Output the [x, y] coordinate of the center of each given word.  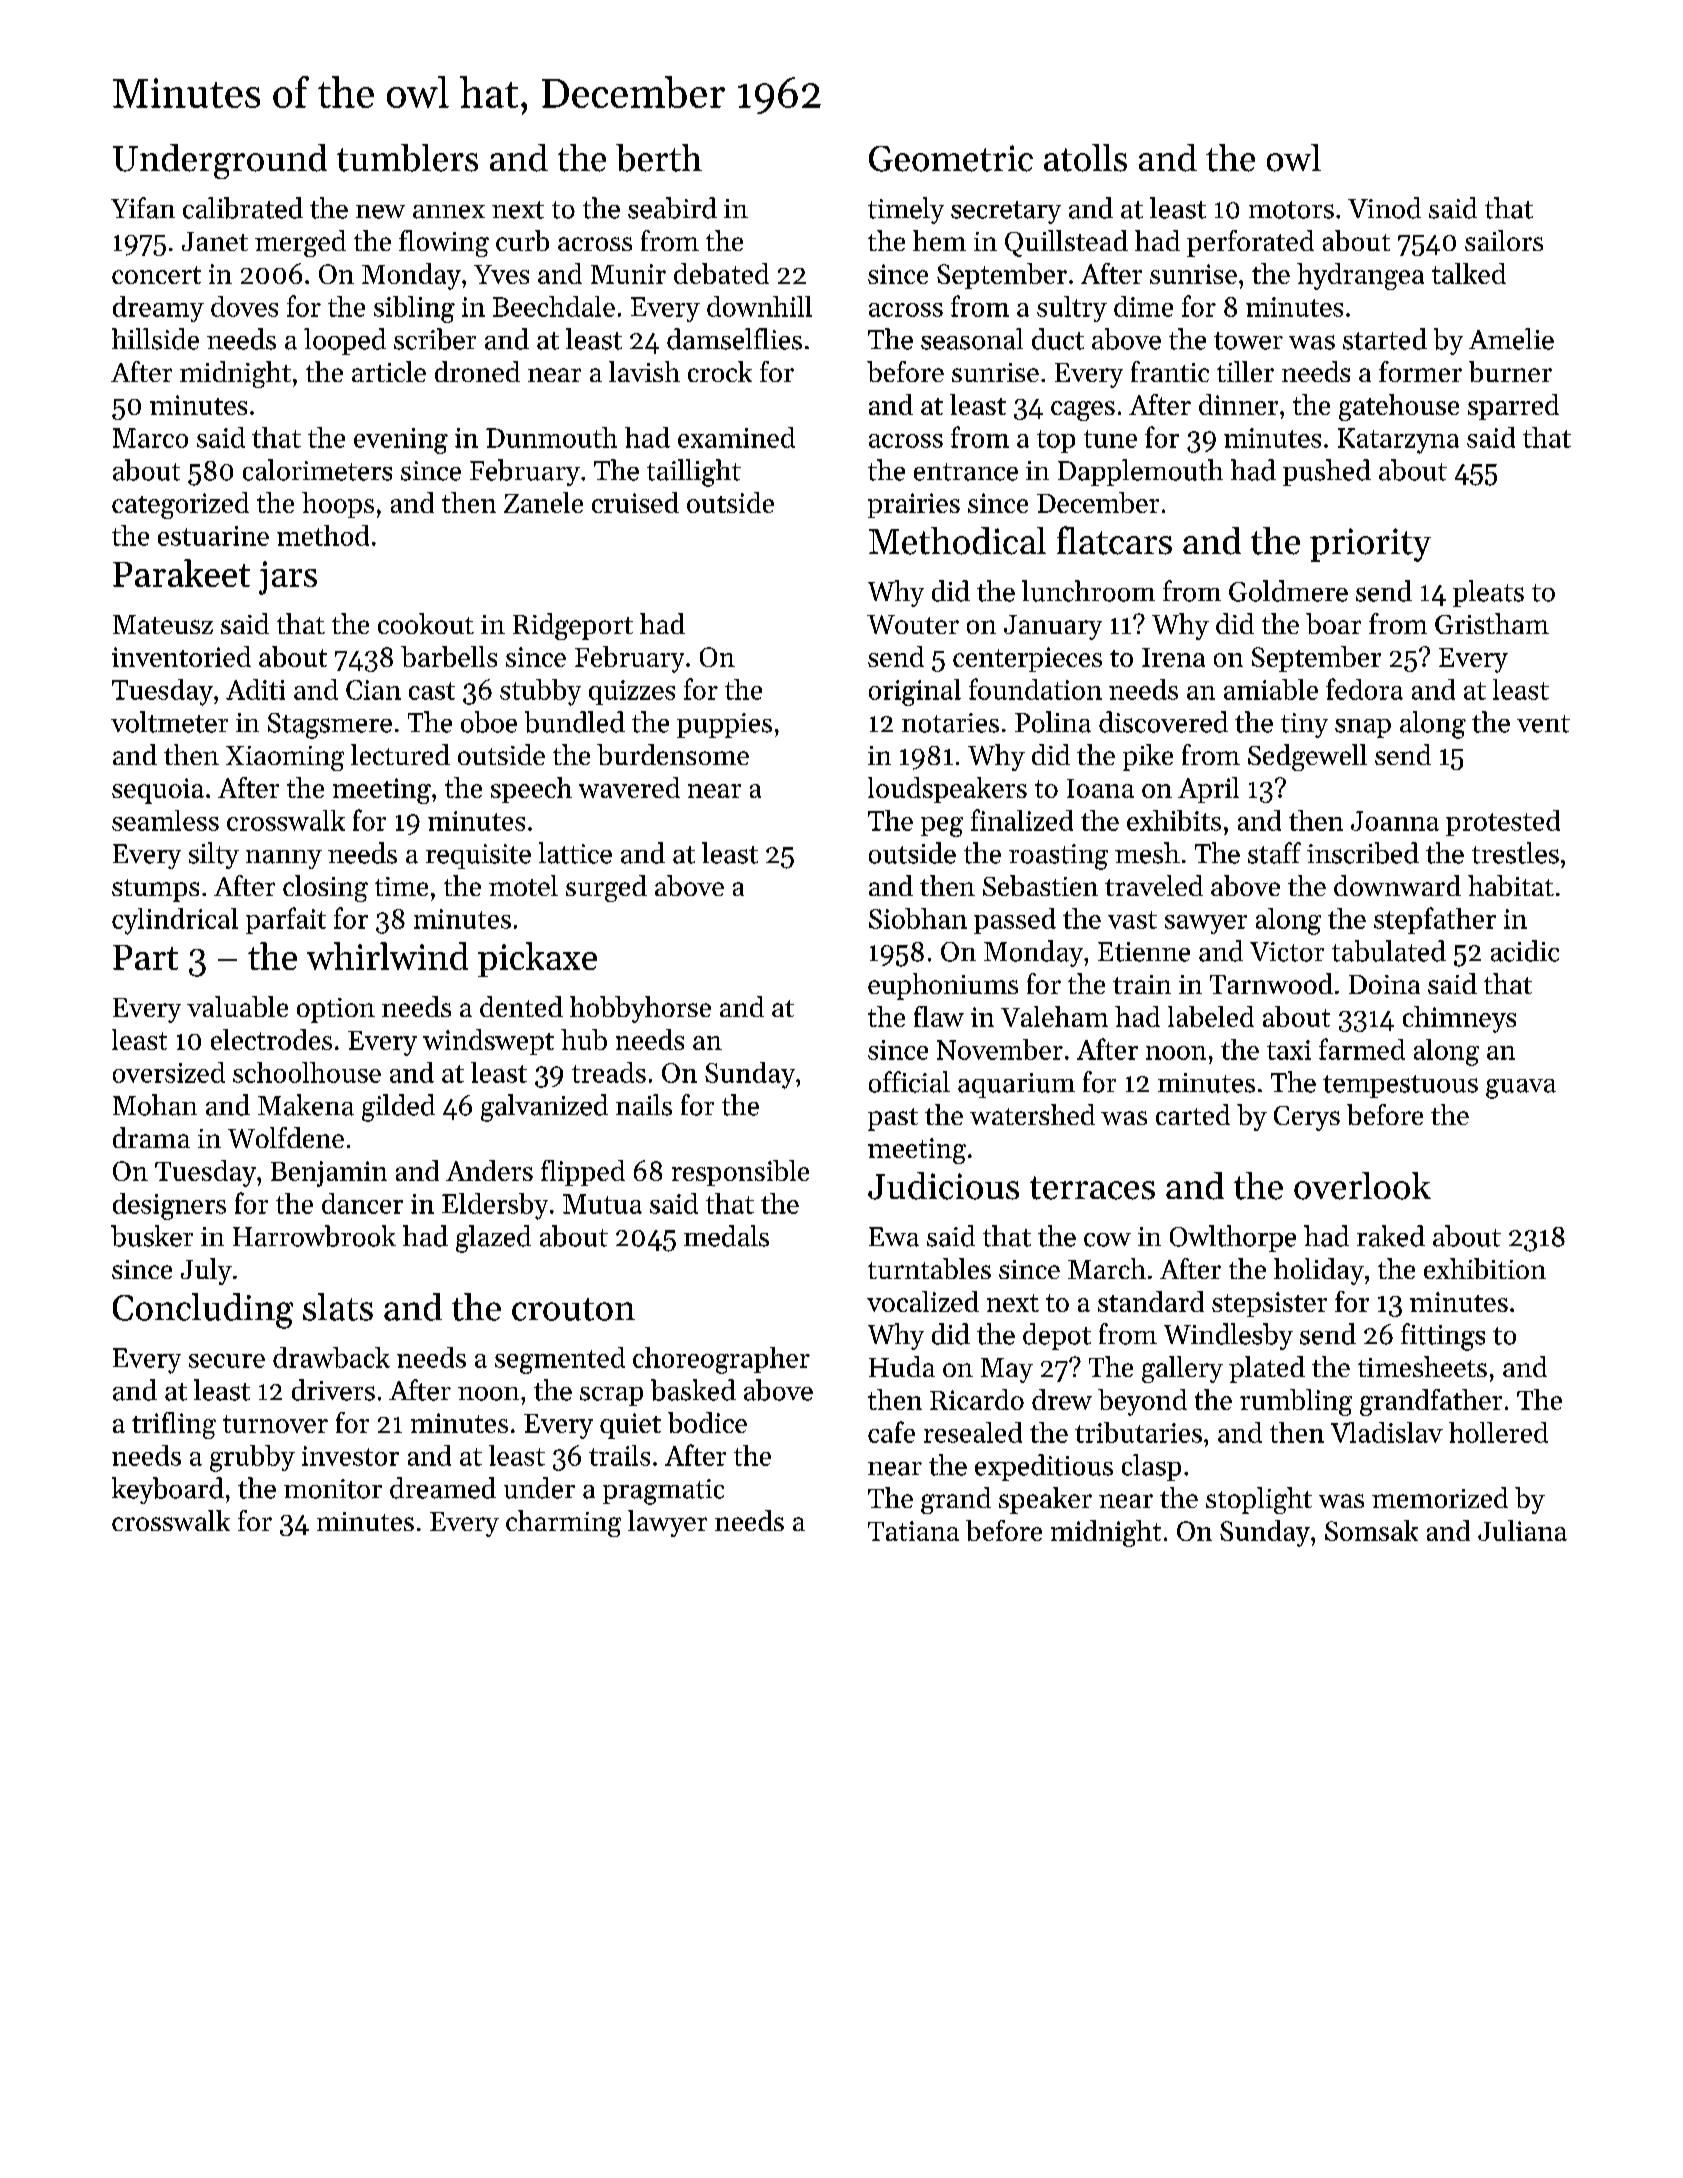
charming [563, 1523]
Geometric [951, 158]
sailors [1504, 240]
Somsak [1371, 1530]
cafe [891, 1432]
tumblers [407, 158]
